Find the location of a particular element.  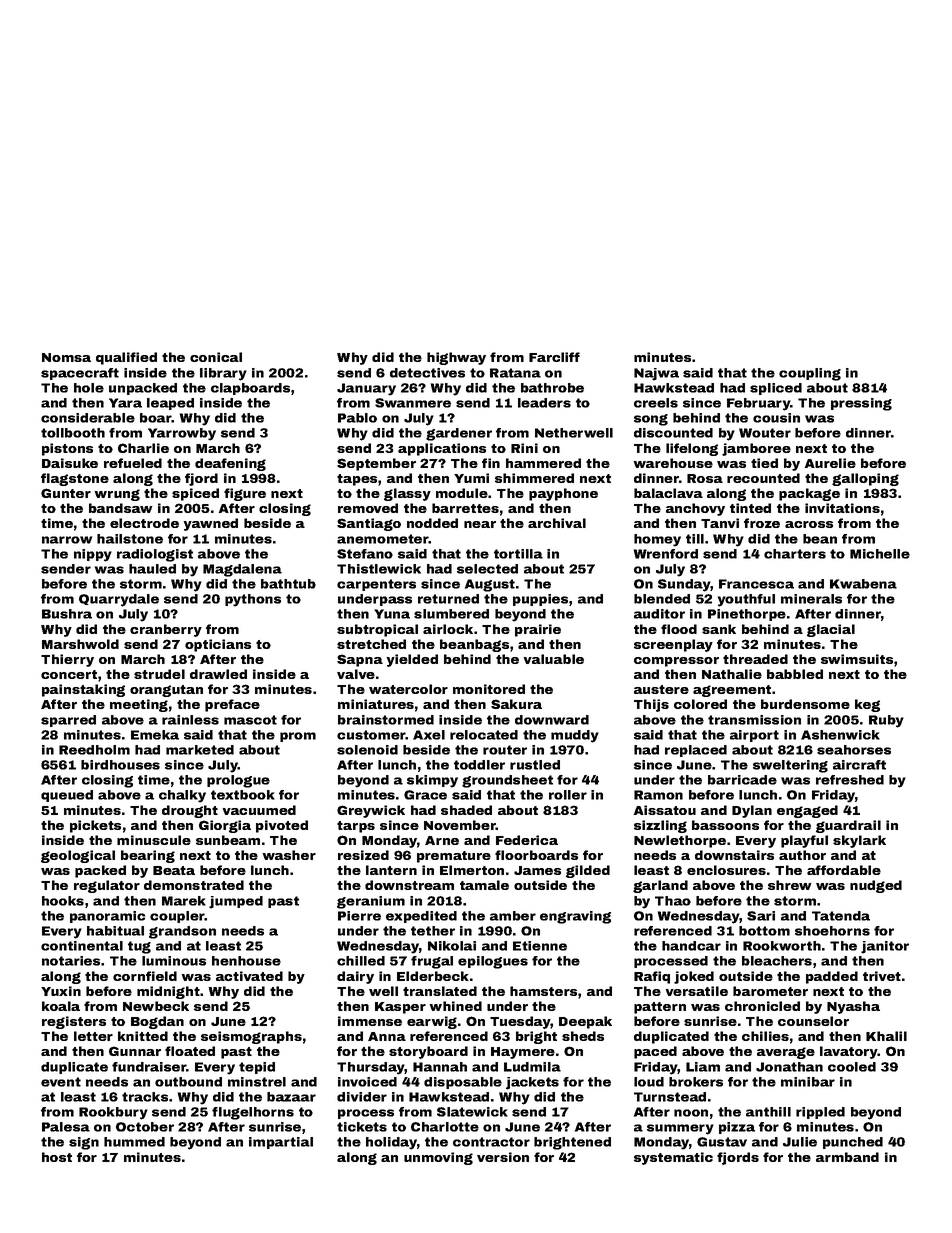

event is located at coordinates (61, 1082).
